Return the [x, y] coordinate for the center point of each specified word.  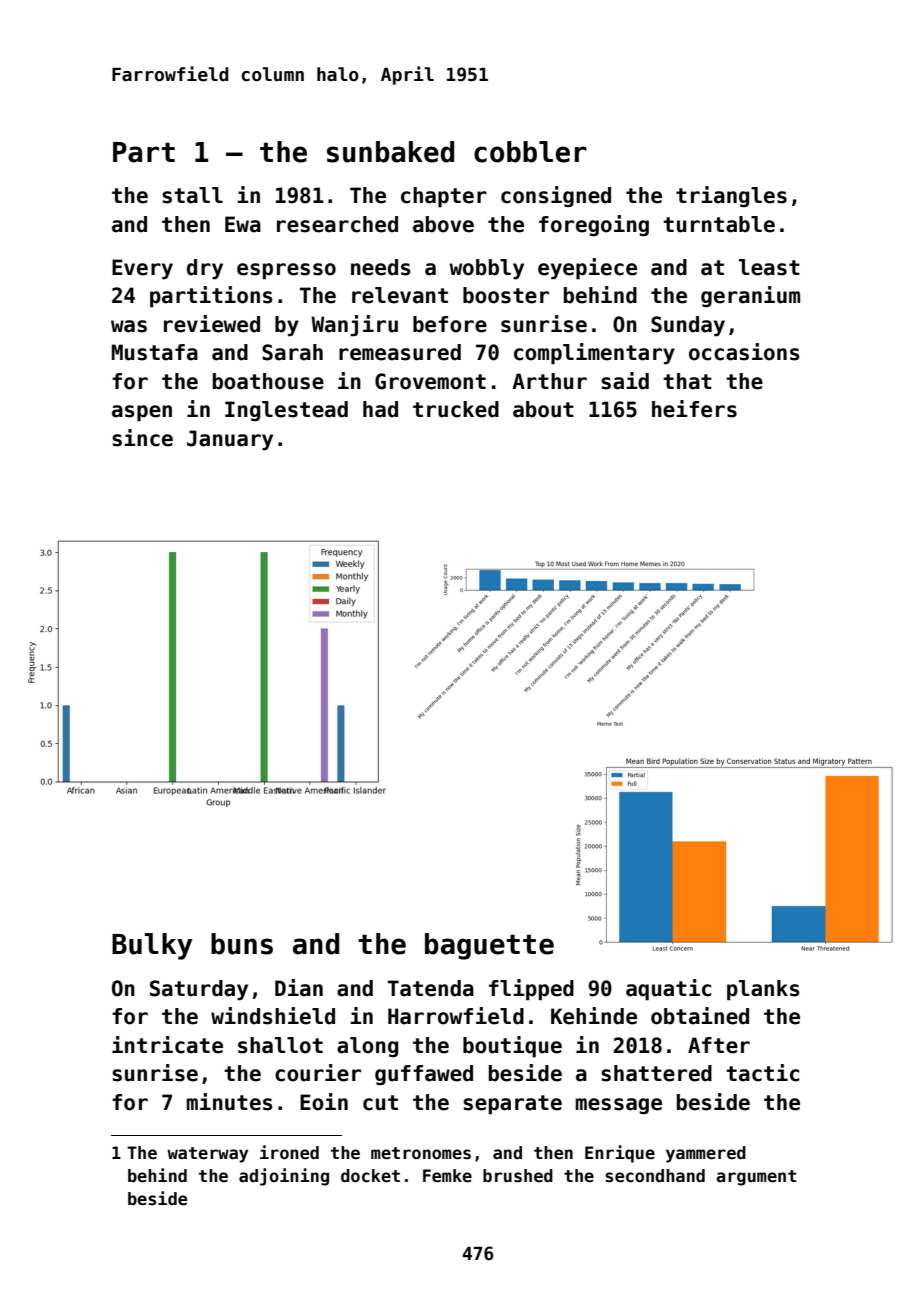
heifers [694, 409]
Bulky [152, 946]
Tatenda [431, 988]
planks [763, 990]
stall [192, 195]
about [543, 409]
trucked [456, 409]
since [142, 438]
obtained [700, 1016]
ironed [289, 1152]
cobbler [530, 152]
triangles [731, 196]
